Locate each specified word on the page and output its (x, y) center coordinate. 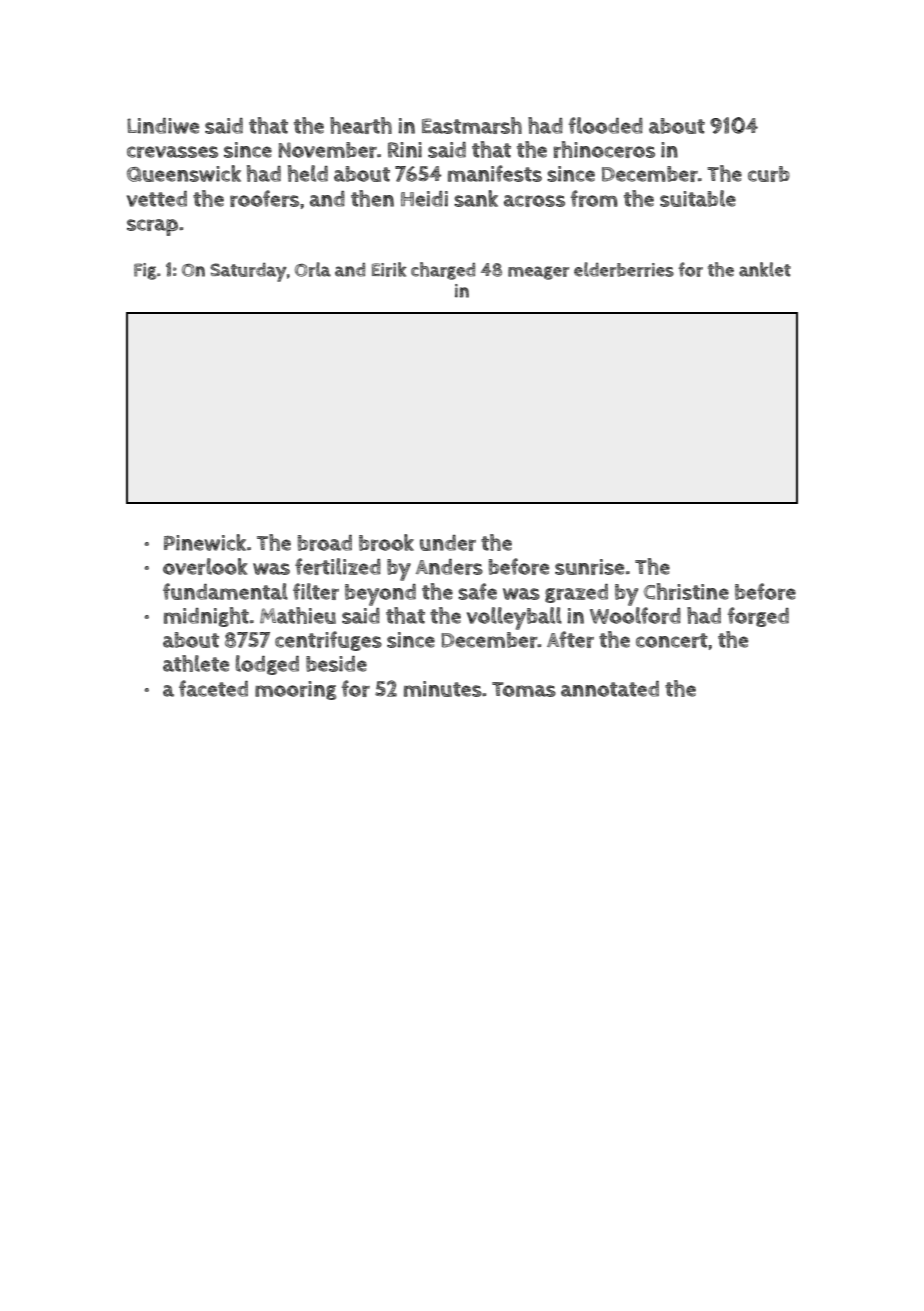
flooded (606, 125)
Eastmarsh (472, 125)
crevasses (172, 152)
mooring (296, 690)
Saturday (248, 272)
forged (758, 617)
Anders (449, 567)
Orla (313, 269)
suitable (698, 198)
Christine (686, 591)
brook (386, 542)
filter (316, 591)
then (372, 198)
